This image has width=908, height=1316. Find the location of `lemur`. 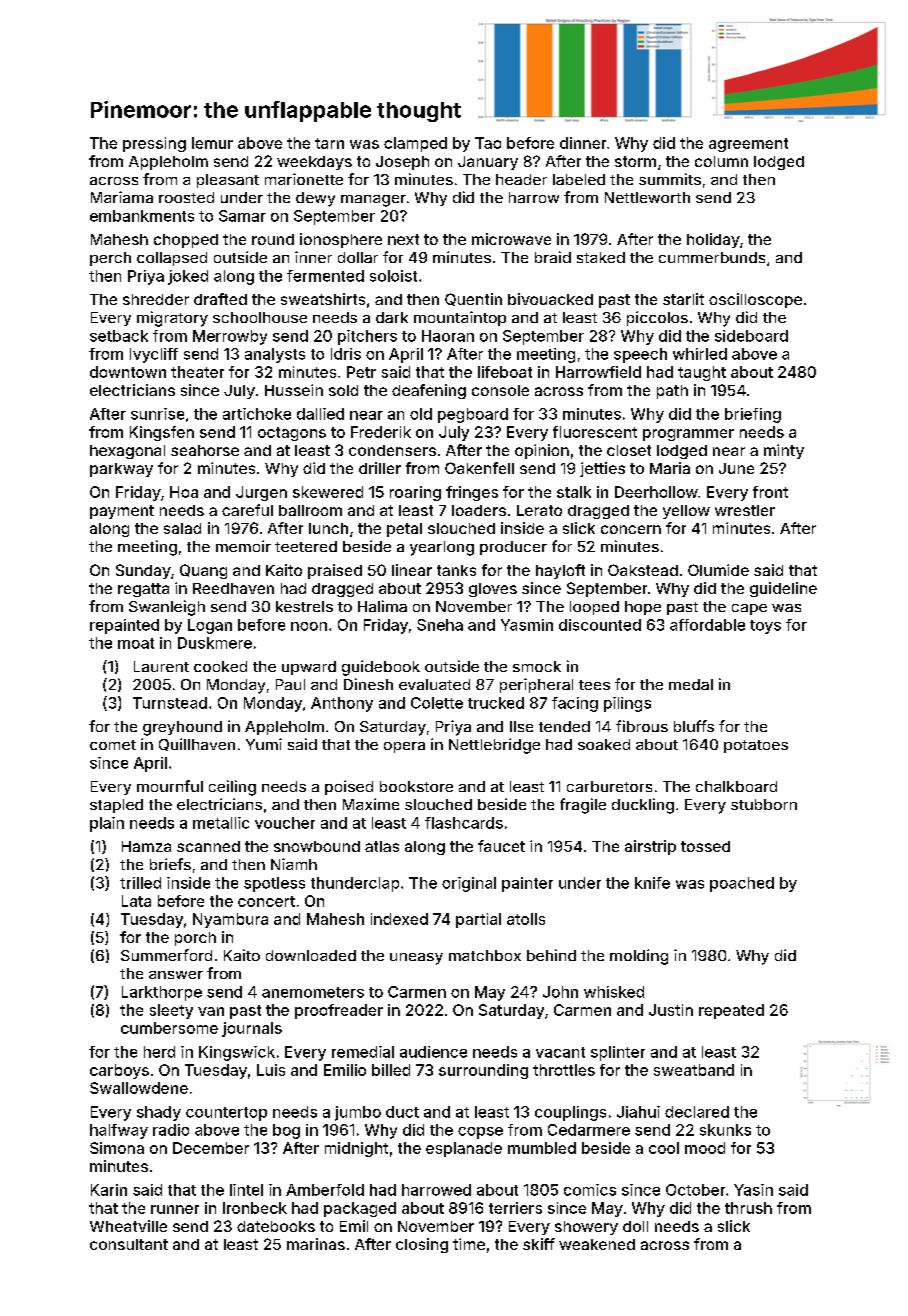

lemur is located at coordinates (212, 143).
